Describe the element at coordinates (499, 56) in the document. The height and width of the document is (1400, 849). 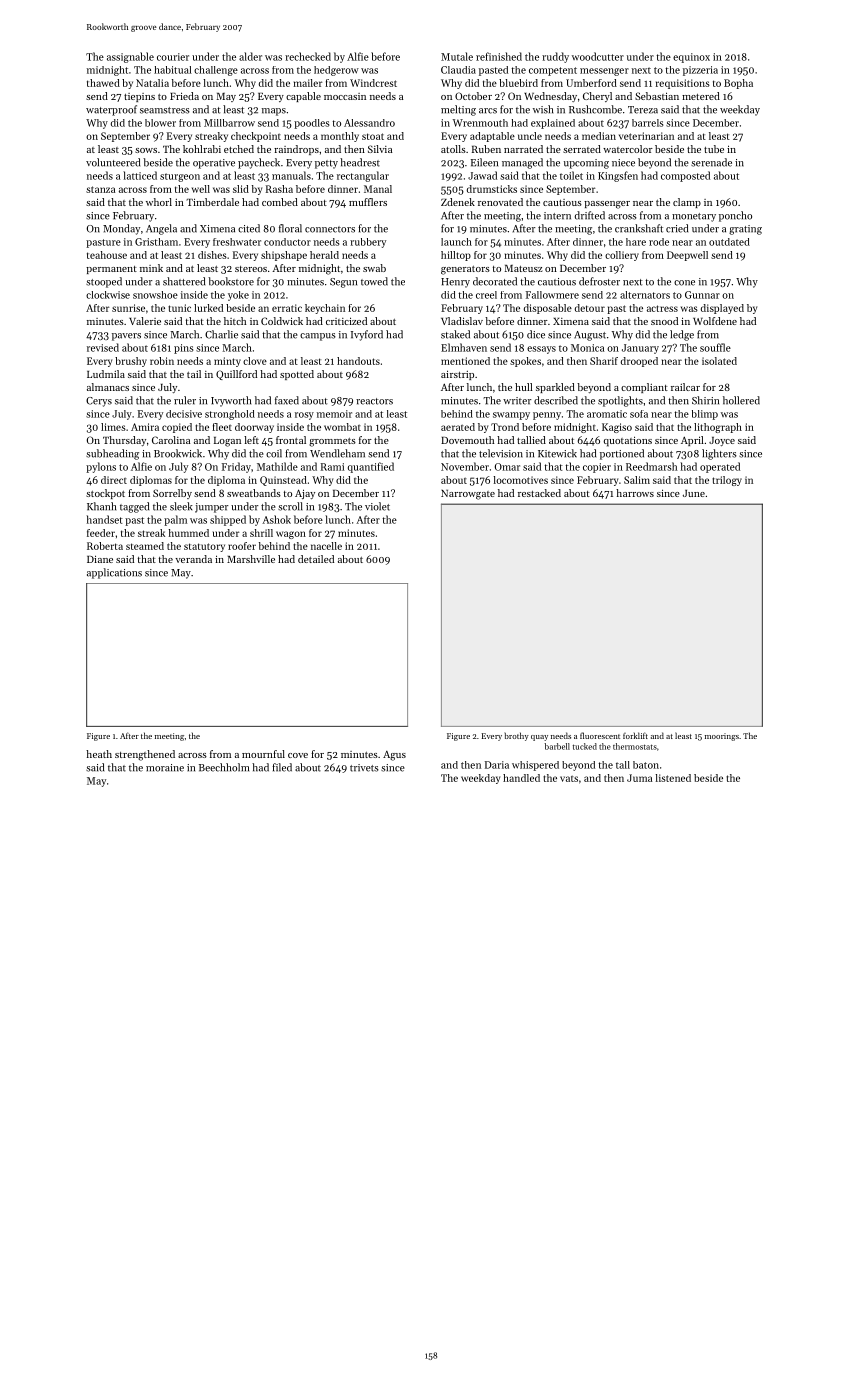
I see `refinished` at that location.
